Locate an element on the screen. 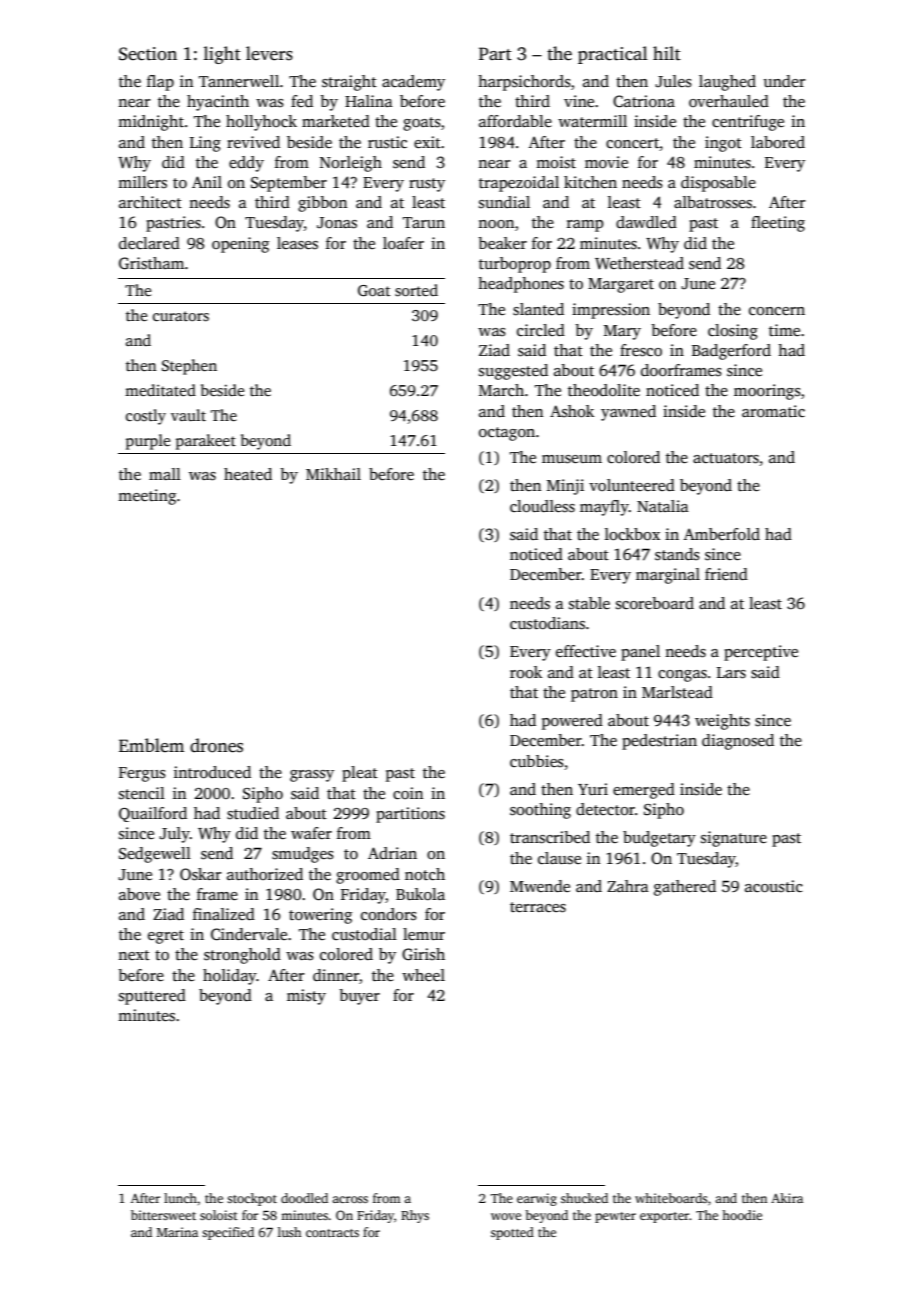 This screenshot has height=1308, width=924. Section is located at coordinates (148, 54).
